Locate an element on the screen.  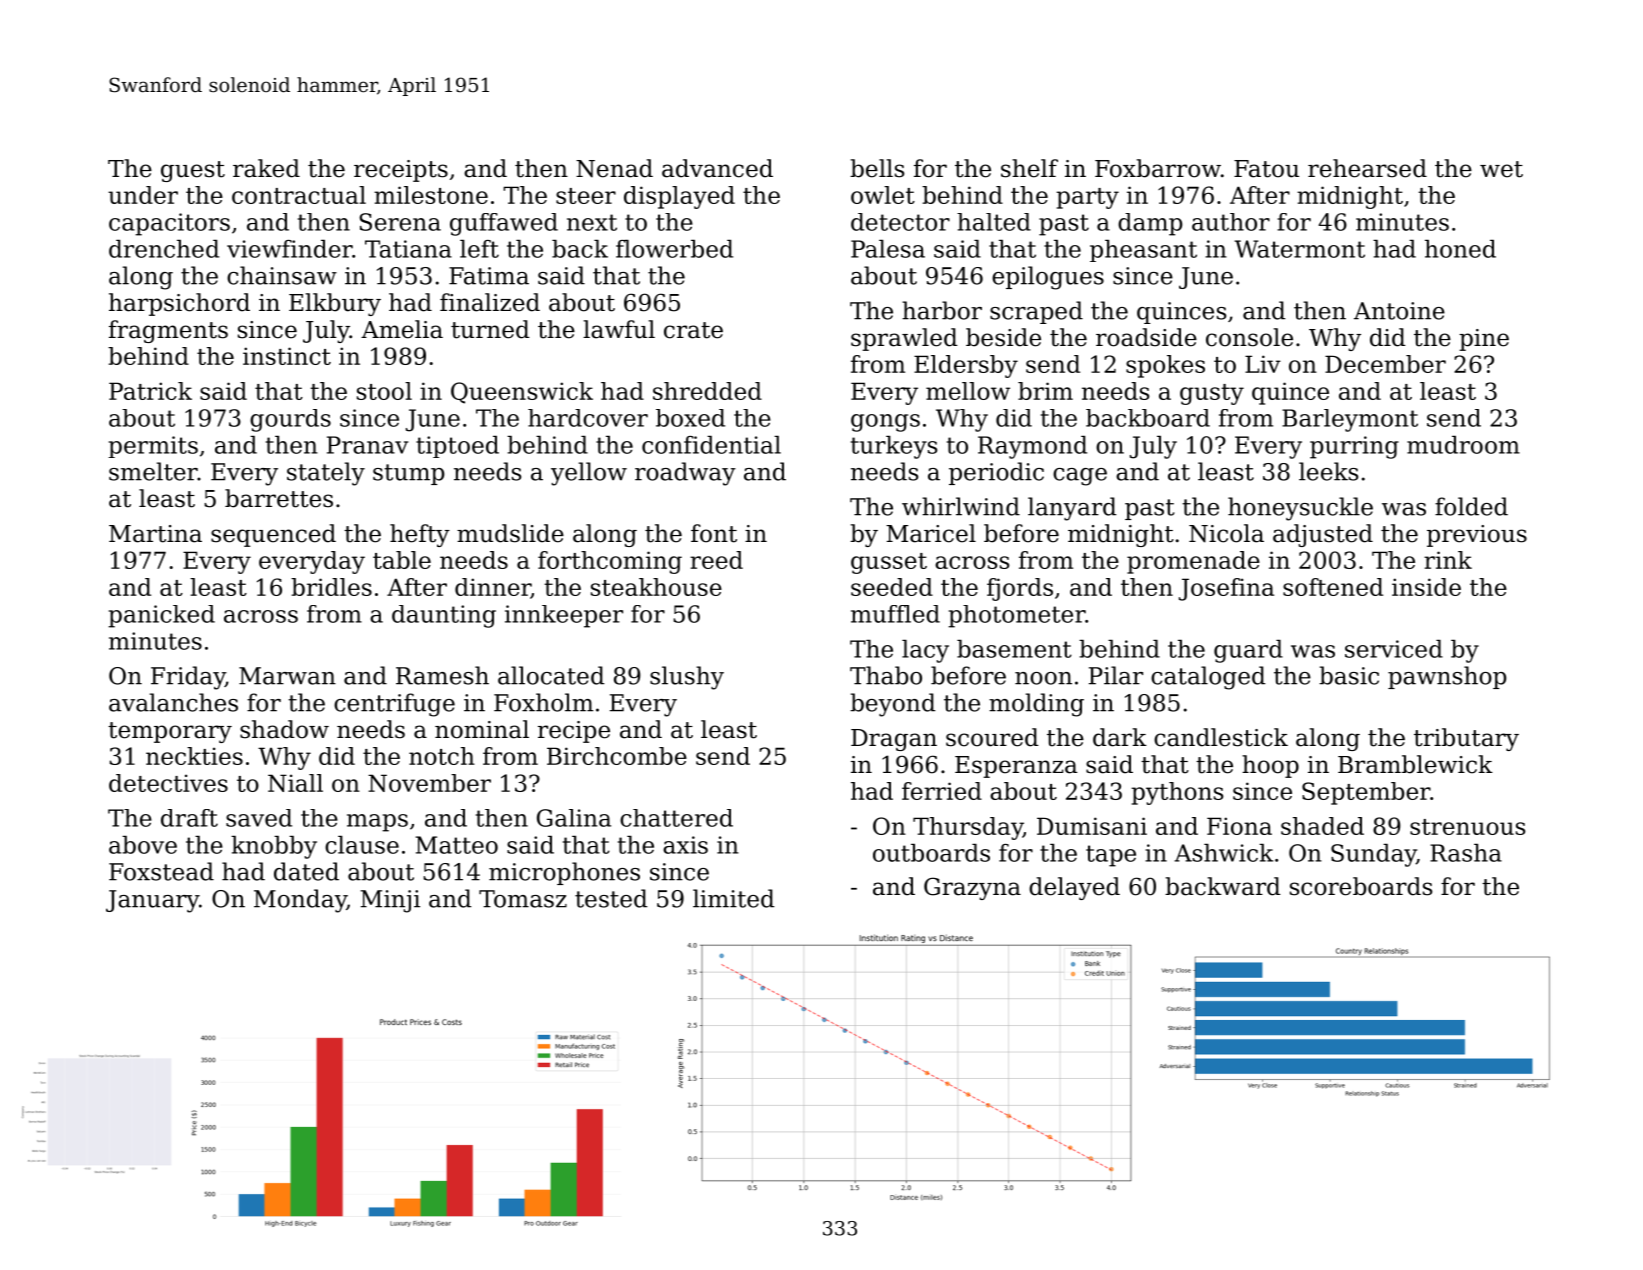
author is located at coordinates (1231, 222).
